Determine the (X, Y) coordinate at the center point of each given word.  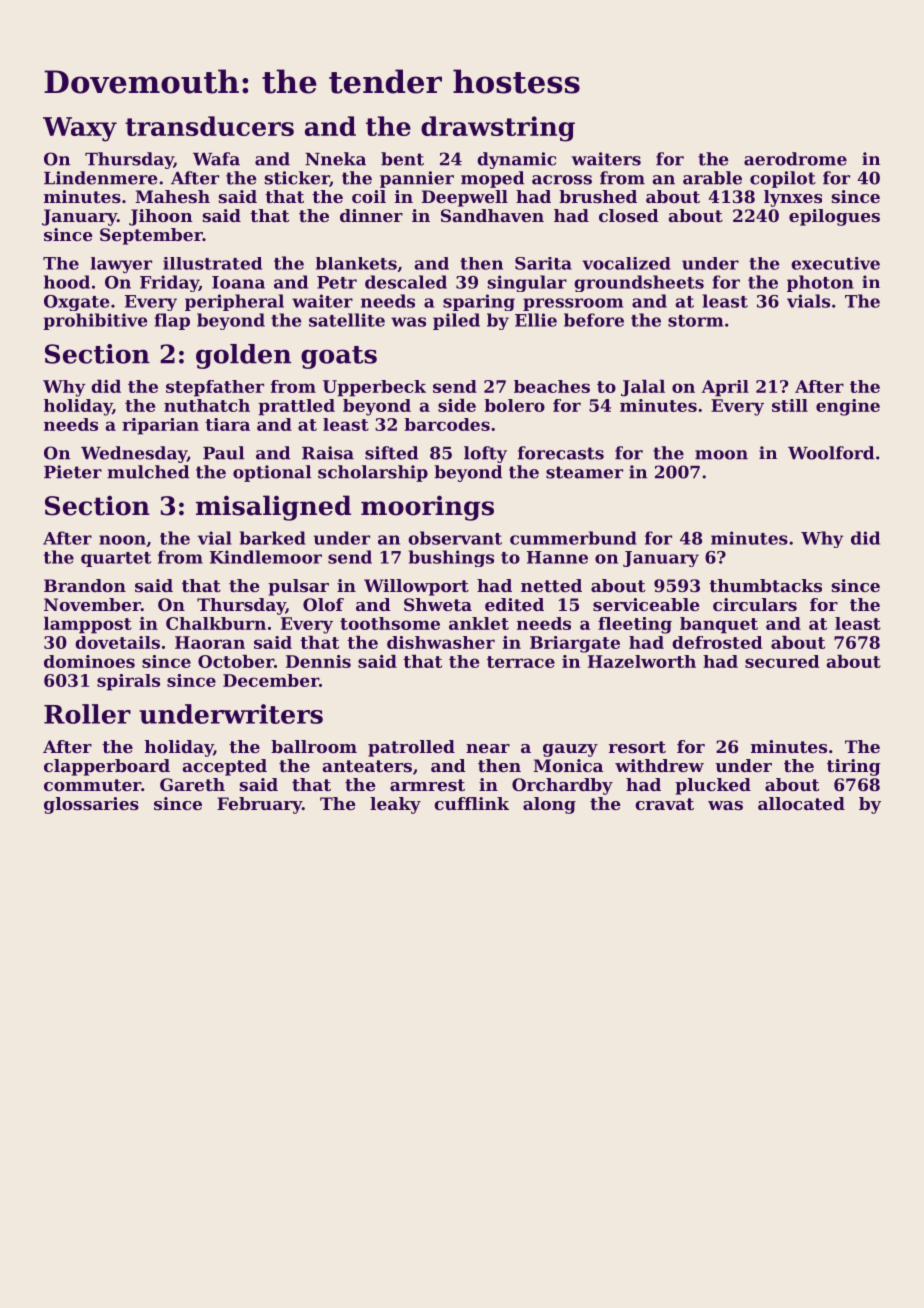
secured (782, 661)
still (790, 405)
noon (122, 540)
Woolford (831, 453)
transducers (209, 126)
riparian (160, 426)
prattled (296, 407)
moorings (427, 508)
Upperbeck (374, 388)
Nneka (335, 159)
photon (820, 283)
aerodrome (795, 159)
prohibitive (95, 321)
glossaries (91, 805)
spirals (128, 682)
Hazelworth (642, 661)
